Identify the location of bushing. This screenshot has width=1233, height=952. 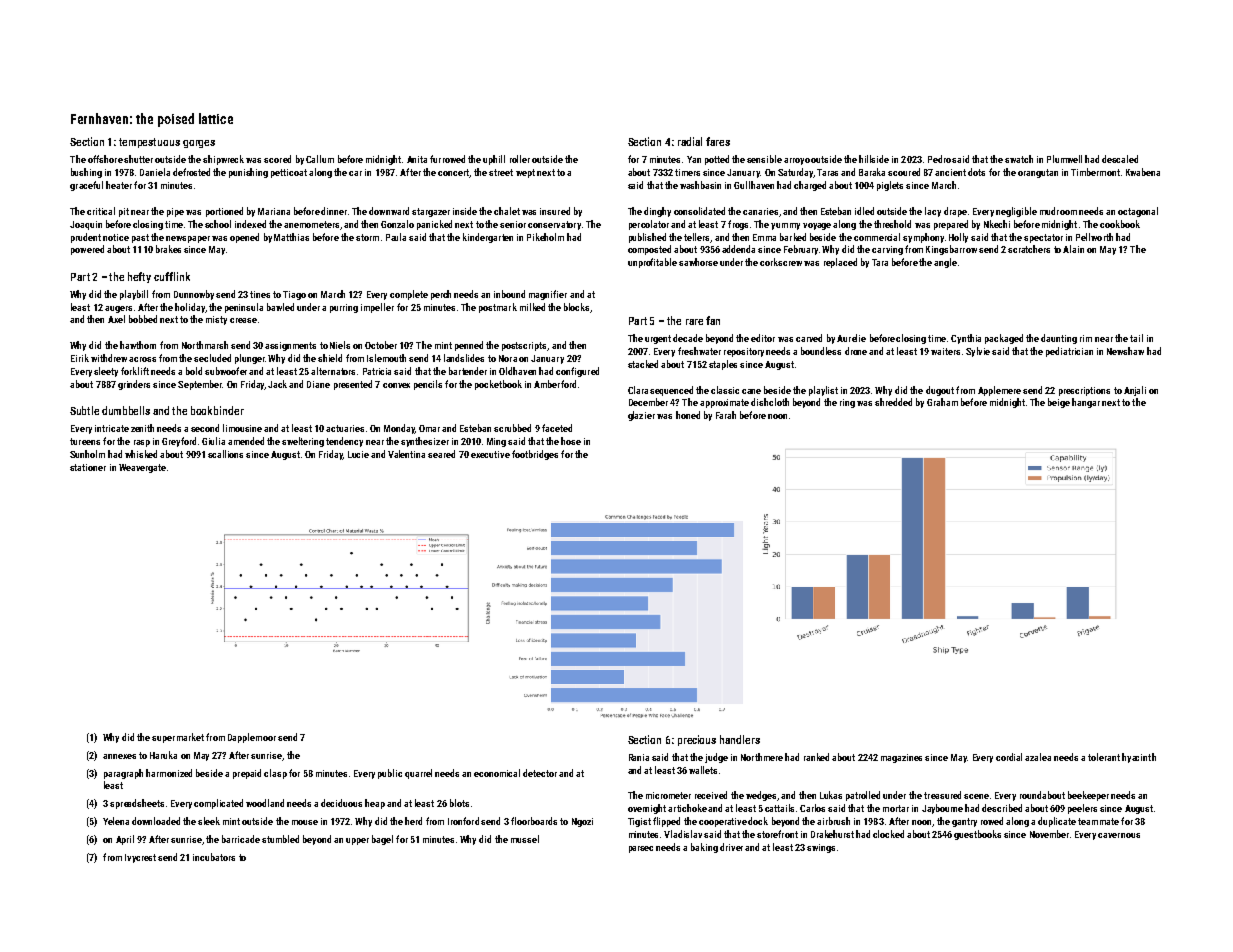
(86, 173).
